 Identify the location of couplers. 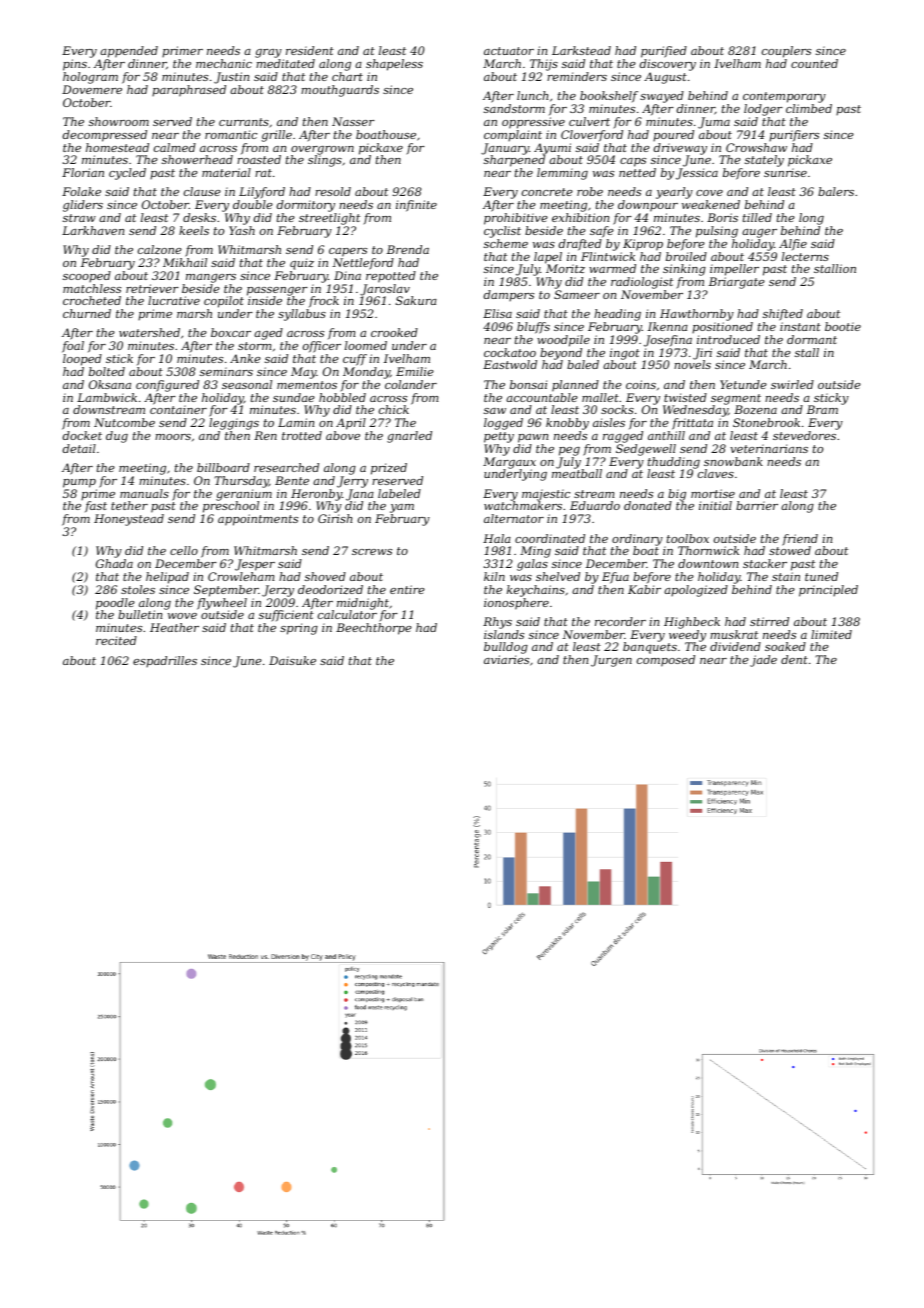
(786, 52).
